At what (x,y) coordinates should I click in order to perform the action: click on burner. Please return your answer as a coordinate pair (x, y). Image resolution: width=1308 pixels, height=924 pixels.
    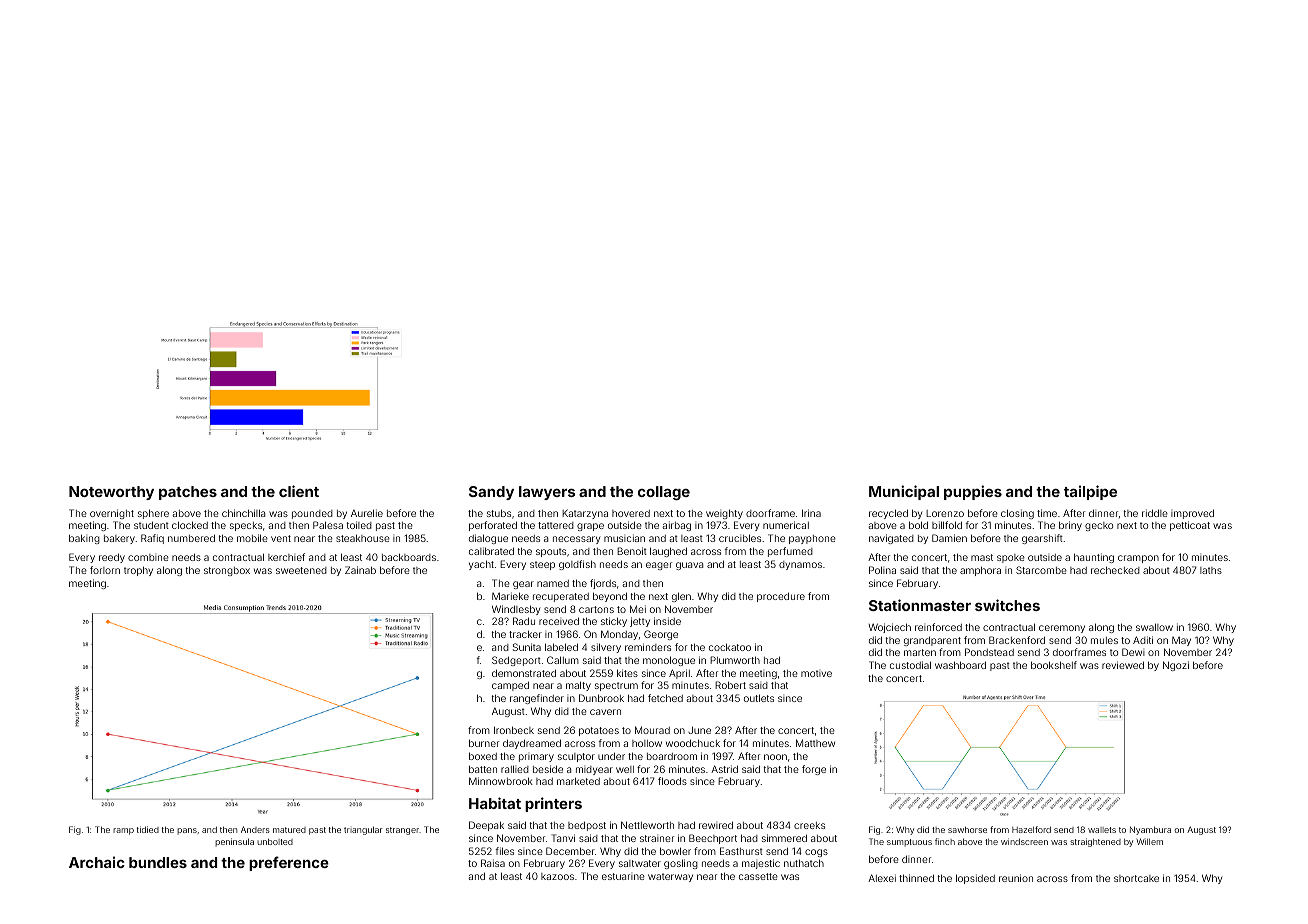
    Looking at the image, I should click on (484, 743).
